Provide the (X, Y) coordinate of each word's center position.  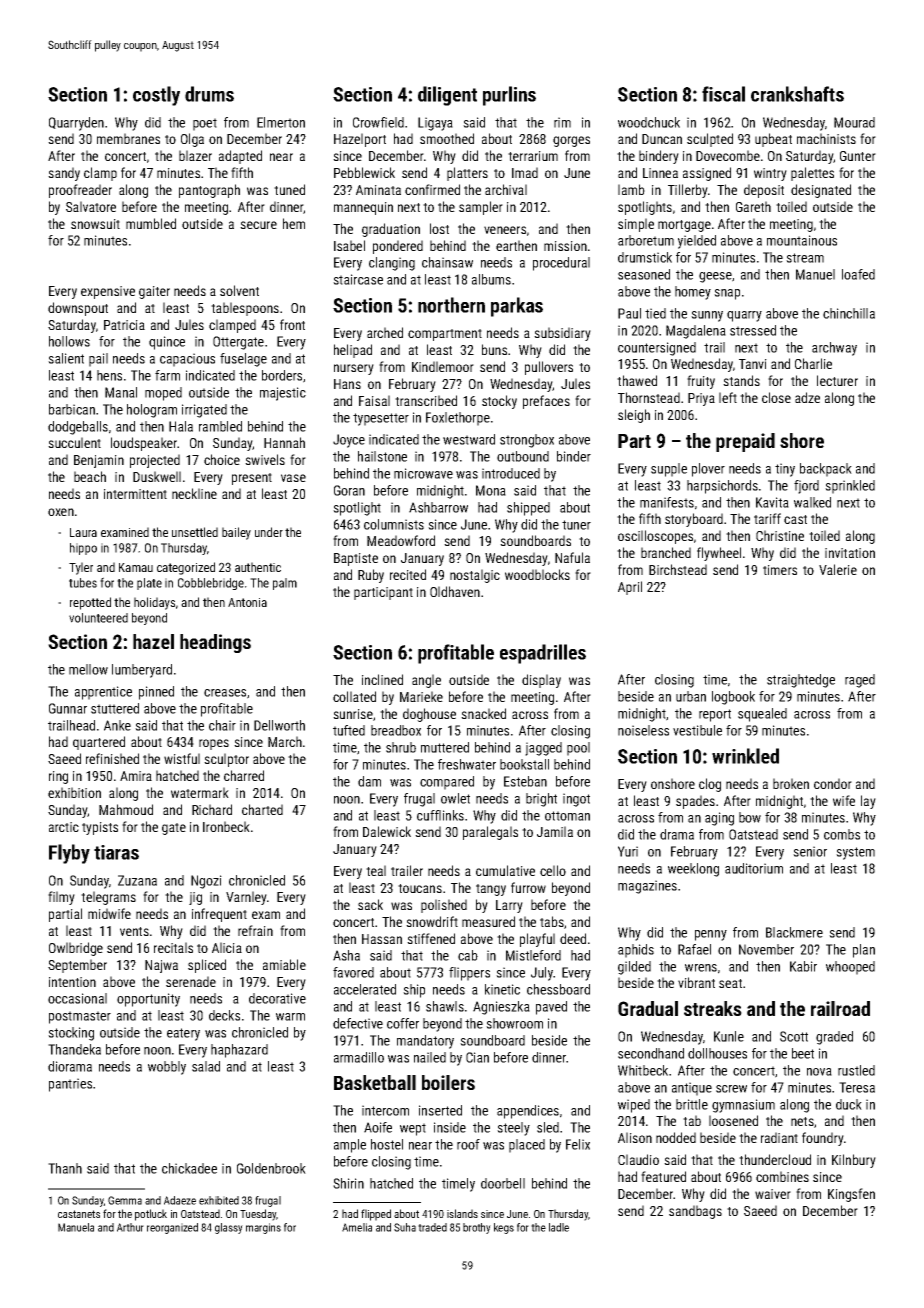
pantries (70, 1085)
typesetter (381, 419)
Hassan (382, 939)
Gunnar (68, 708)
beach (90, 476)
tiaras (116, 852)
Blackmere (794, 932)
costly (156, 96)
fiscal (723, 94)
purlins (509, 96)
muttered (445, 747)
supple (669, 470)
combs (842, 834)
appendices (528, 1112)
